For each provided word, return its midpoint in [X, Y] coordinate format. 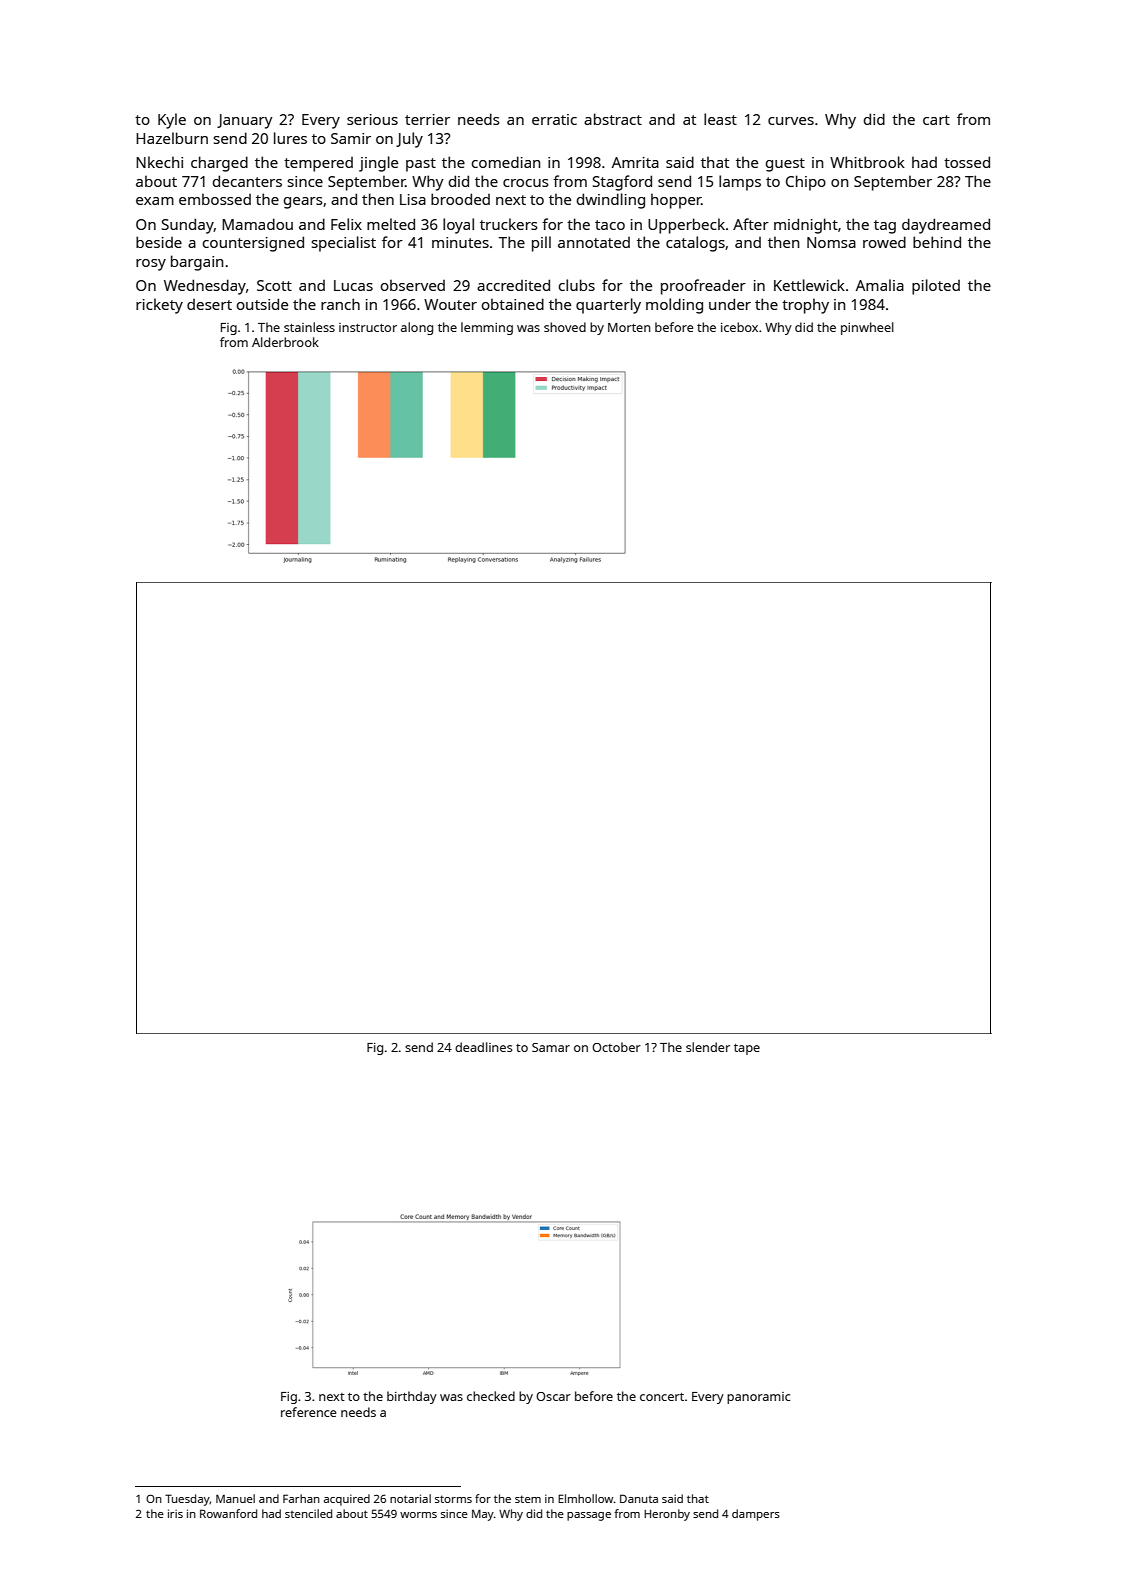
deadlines [483, 1047]
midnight [806, 226]
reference [308, 1412]
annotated [594, 242]
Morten [629, 327]
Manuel [235, 1498]
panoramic [758, 1398]
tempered [318, 164]
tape [747, 1049]
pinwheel [867, 328]
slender [708, 1047]
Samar [551, 1047]
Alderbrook [285, 342]
